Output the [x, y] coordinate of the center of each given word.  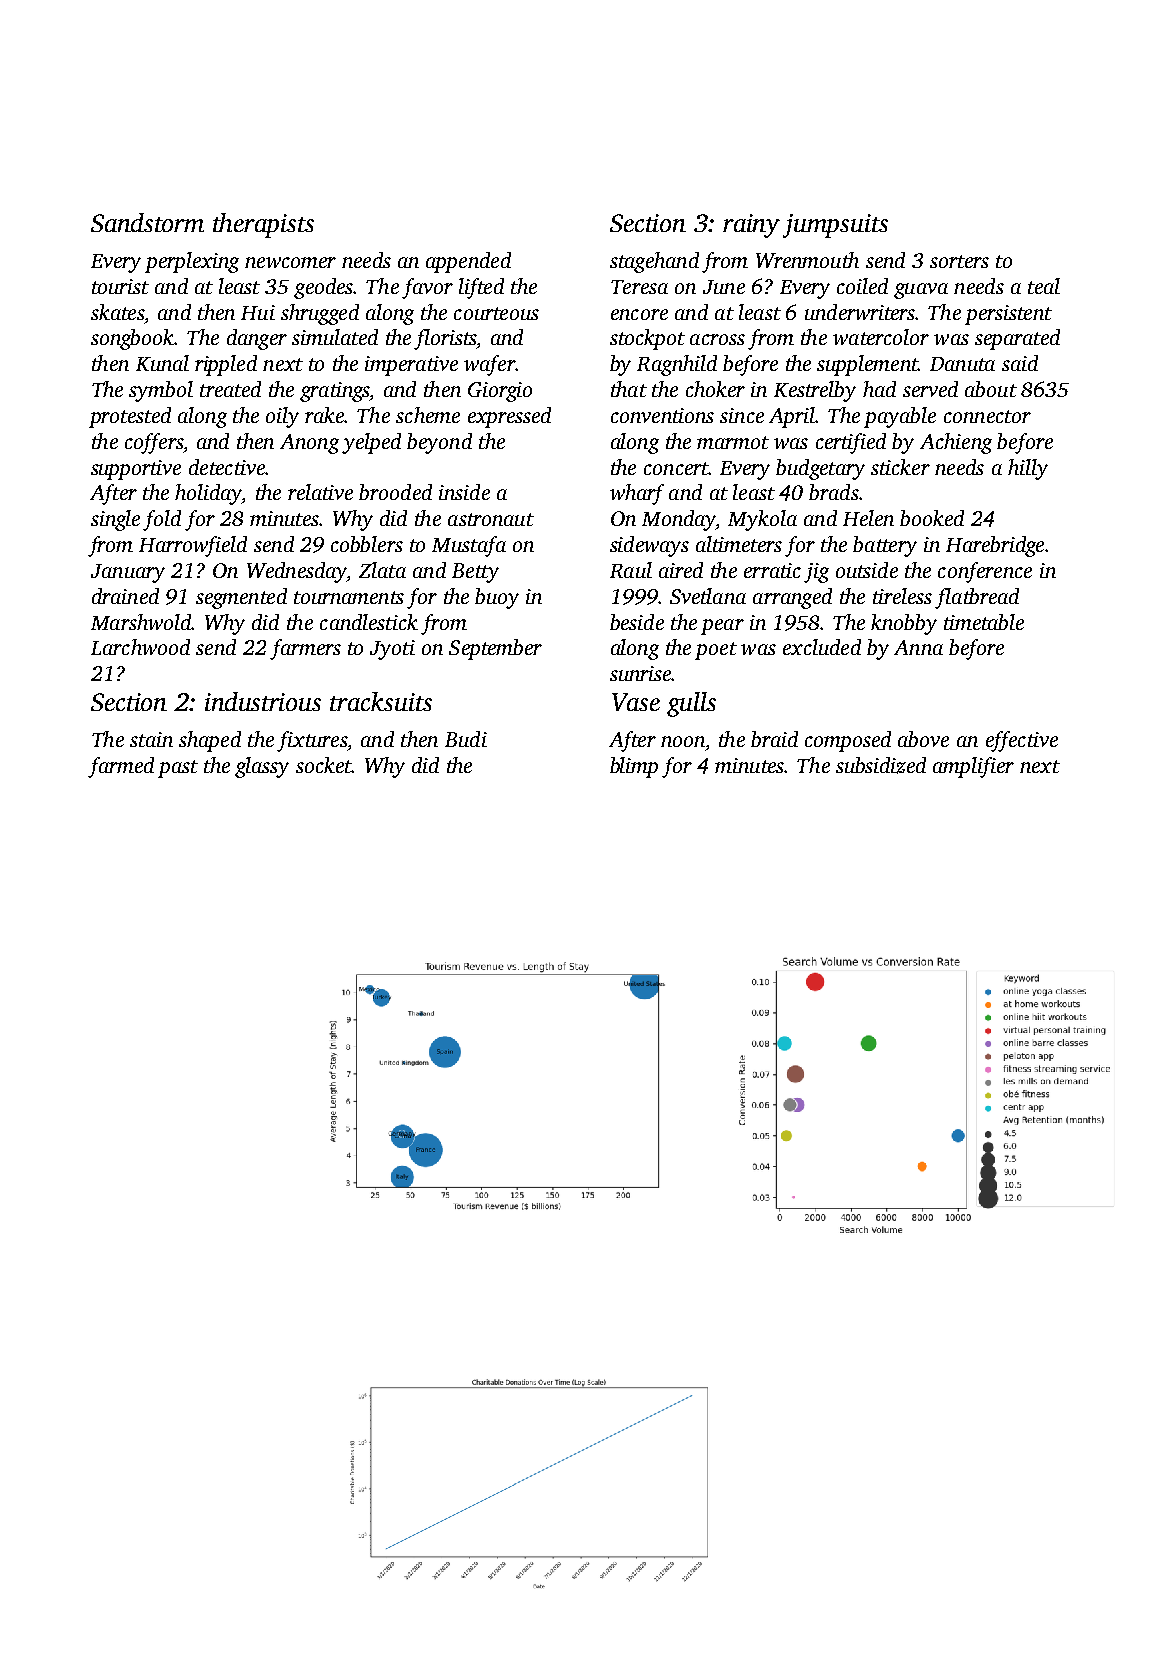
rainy [751, 226]
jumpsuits [835, 226]
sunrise [640, 673]
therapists [263, 225]
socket [323, 765]
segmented [241, 598]
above [923, 739]
